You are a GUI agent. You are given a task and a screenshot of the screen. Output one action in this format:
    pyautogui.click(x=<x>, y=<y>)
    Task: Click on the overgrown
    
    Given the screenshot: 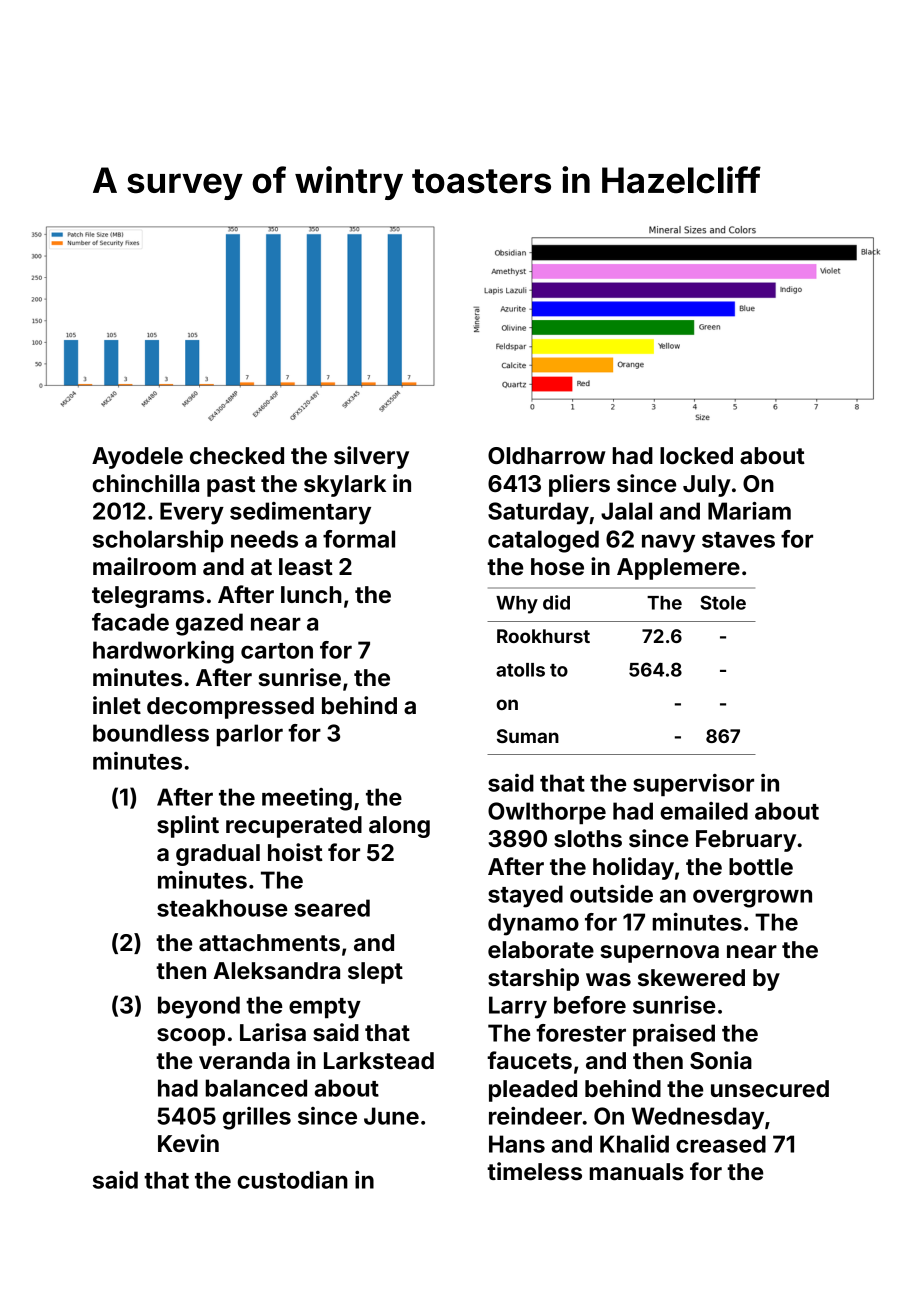 What is the action you would take?
    pyautogui.click(x=752, y=898)
